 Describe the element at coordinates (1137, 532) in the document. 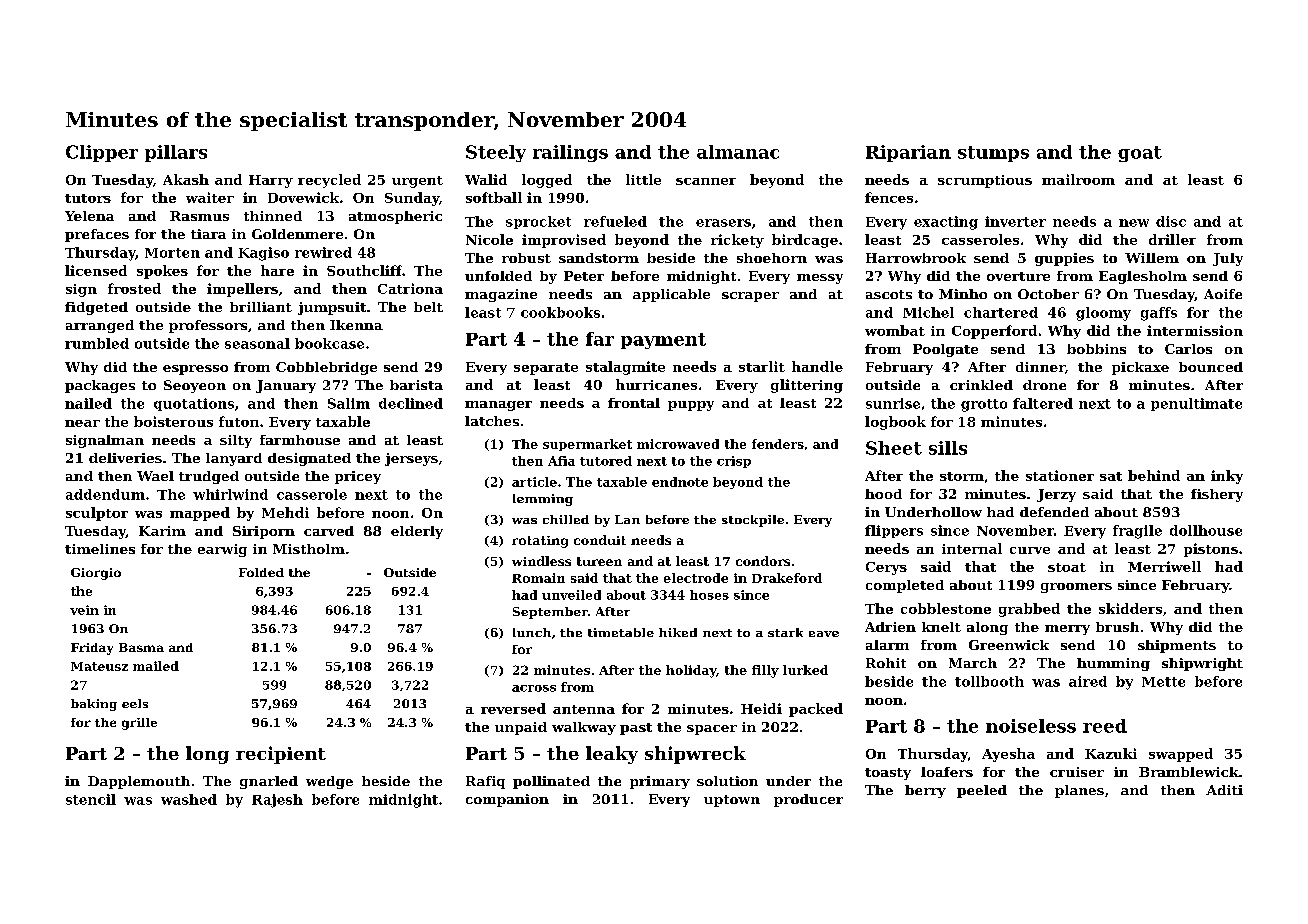

I see `fragile` at that location.
